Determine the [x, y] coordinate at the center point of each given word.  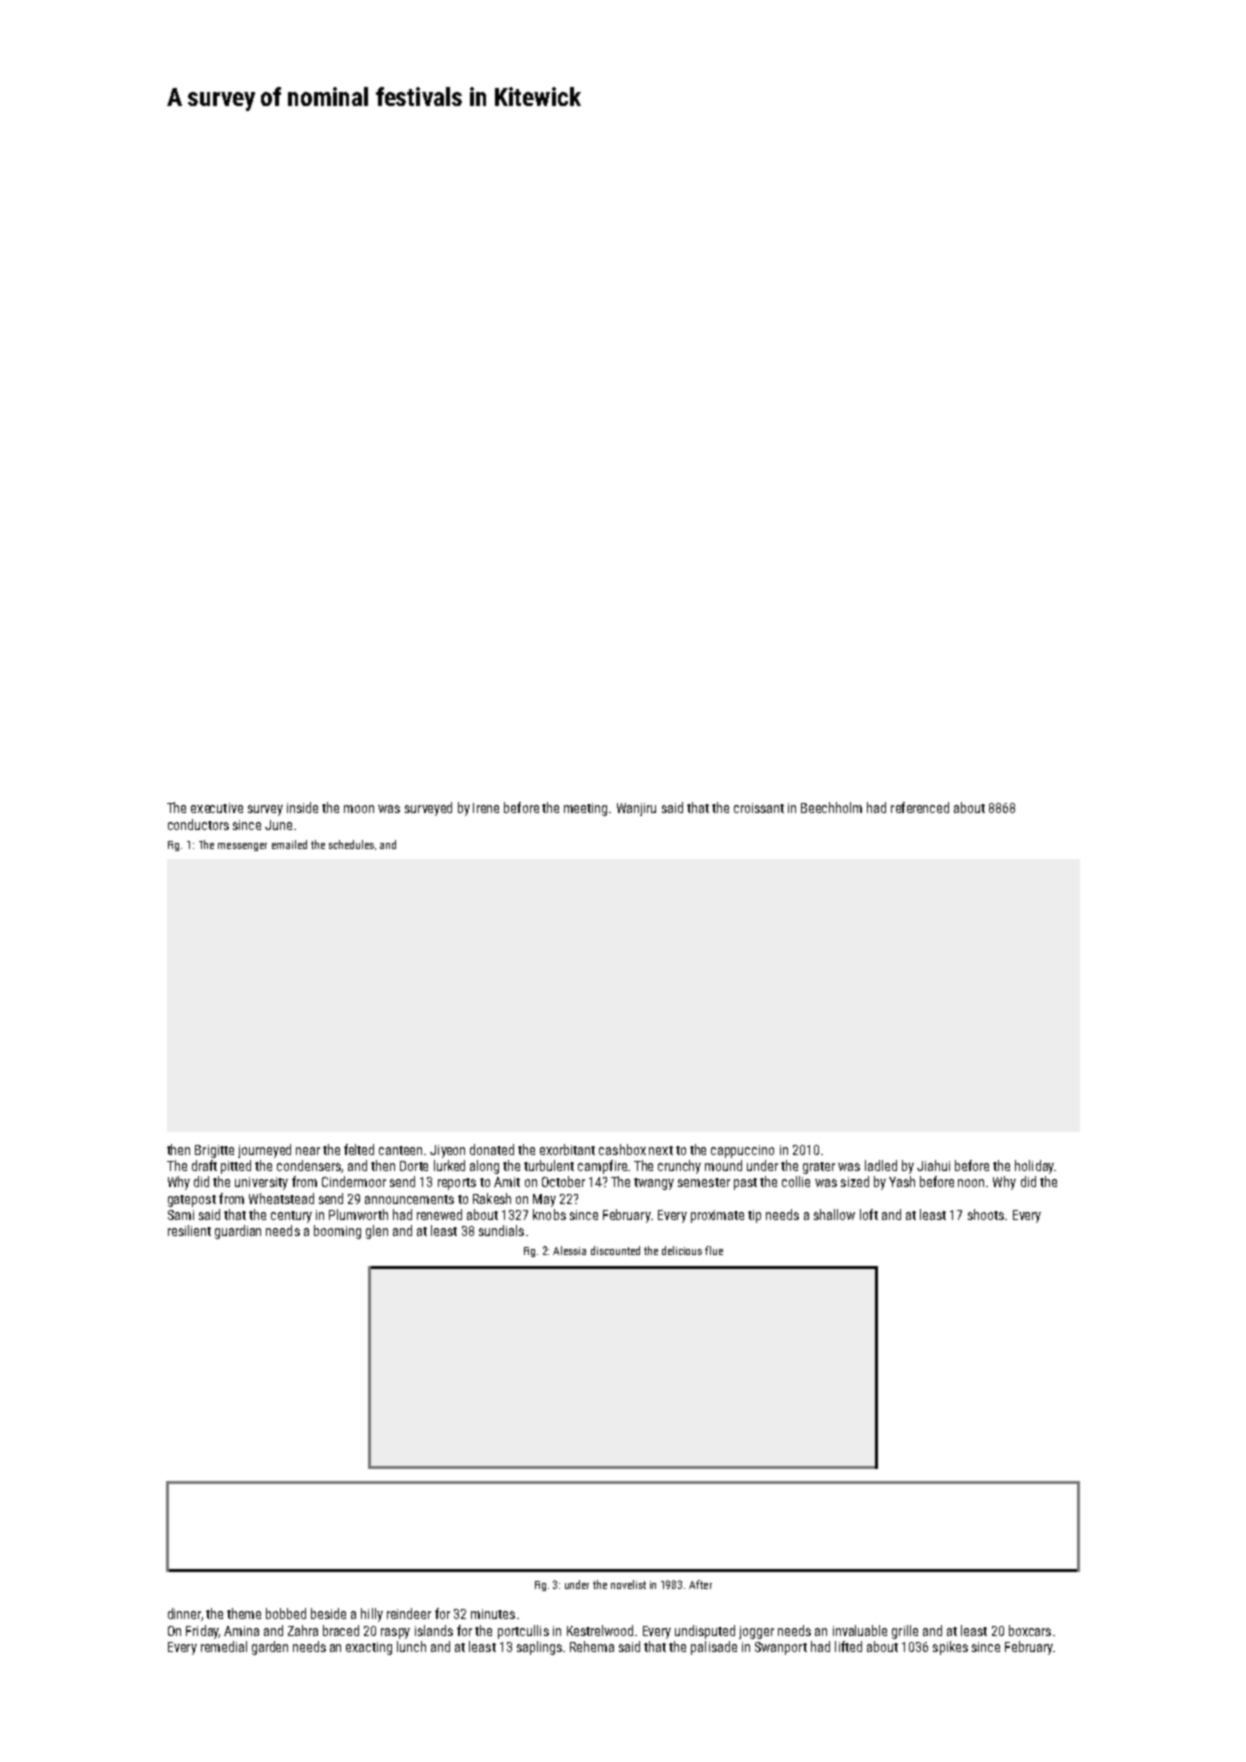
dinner [184, 1613]
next [661, 1150]
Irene [486, 808]
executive [217, 808]
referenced [920, 807]
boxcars [1030, 1630]
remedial [224, 1646]
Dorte [414, 1166]
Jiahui [933, 1165]
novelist [628, 1584]
